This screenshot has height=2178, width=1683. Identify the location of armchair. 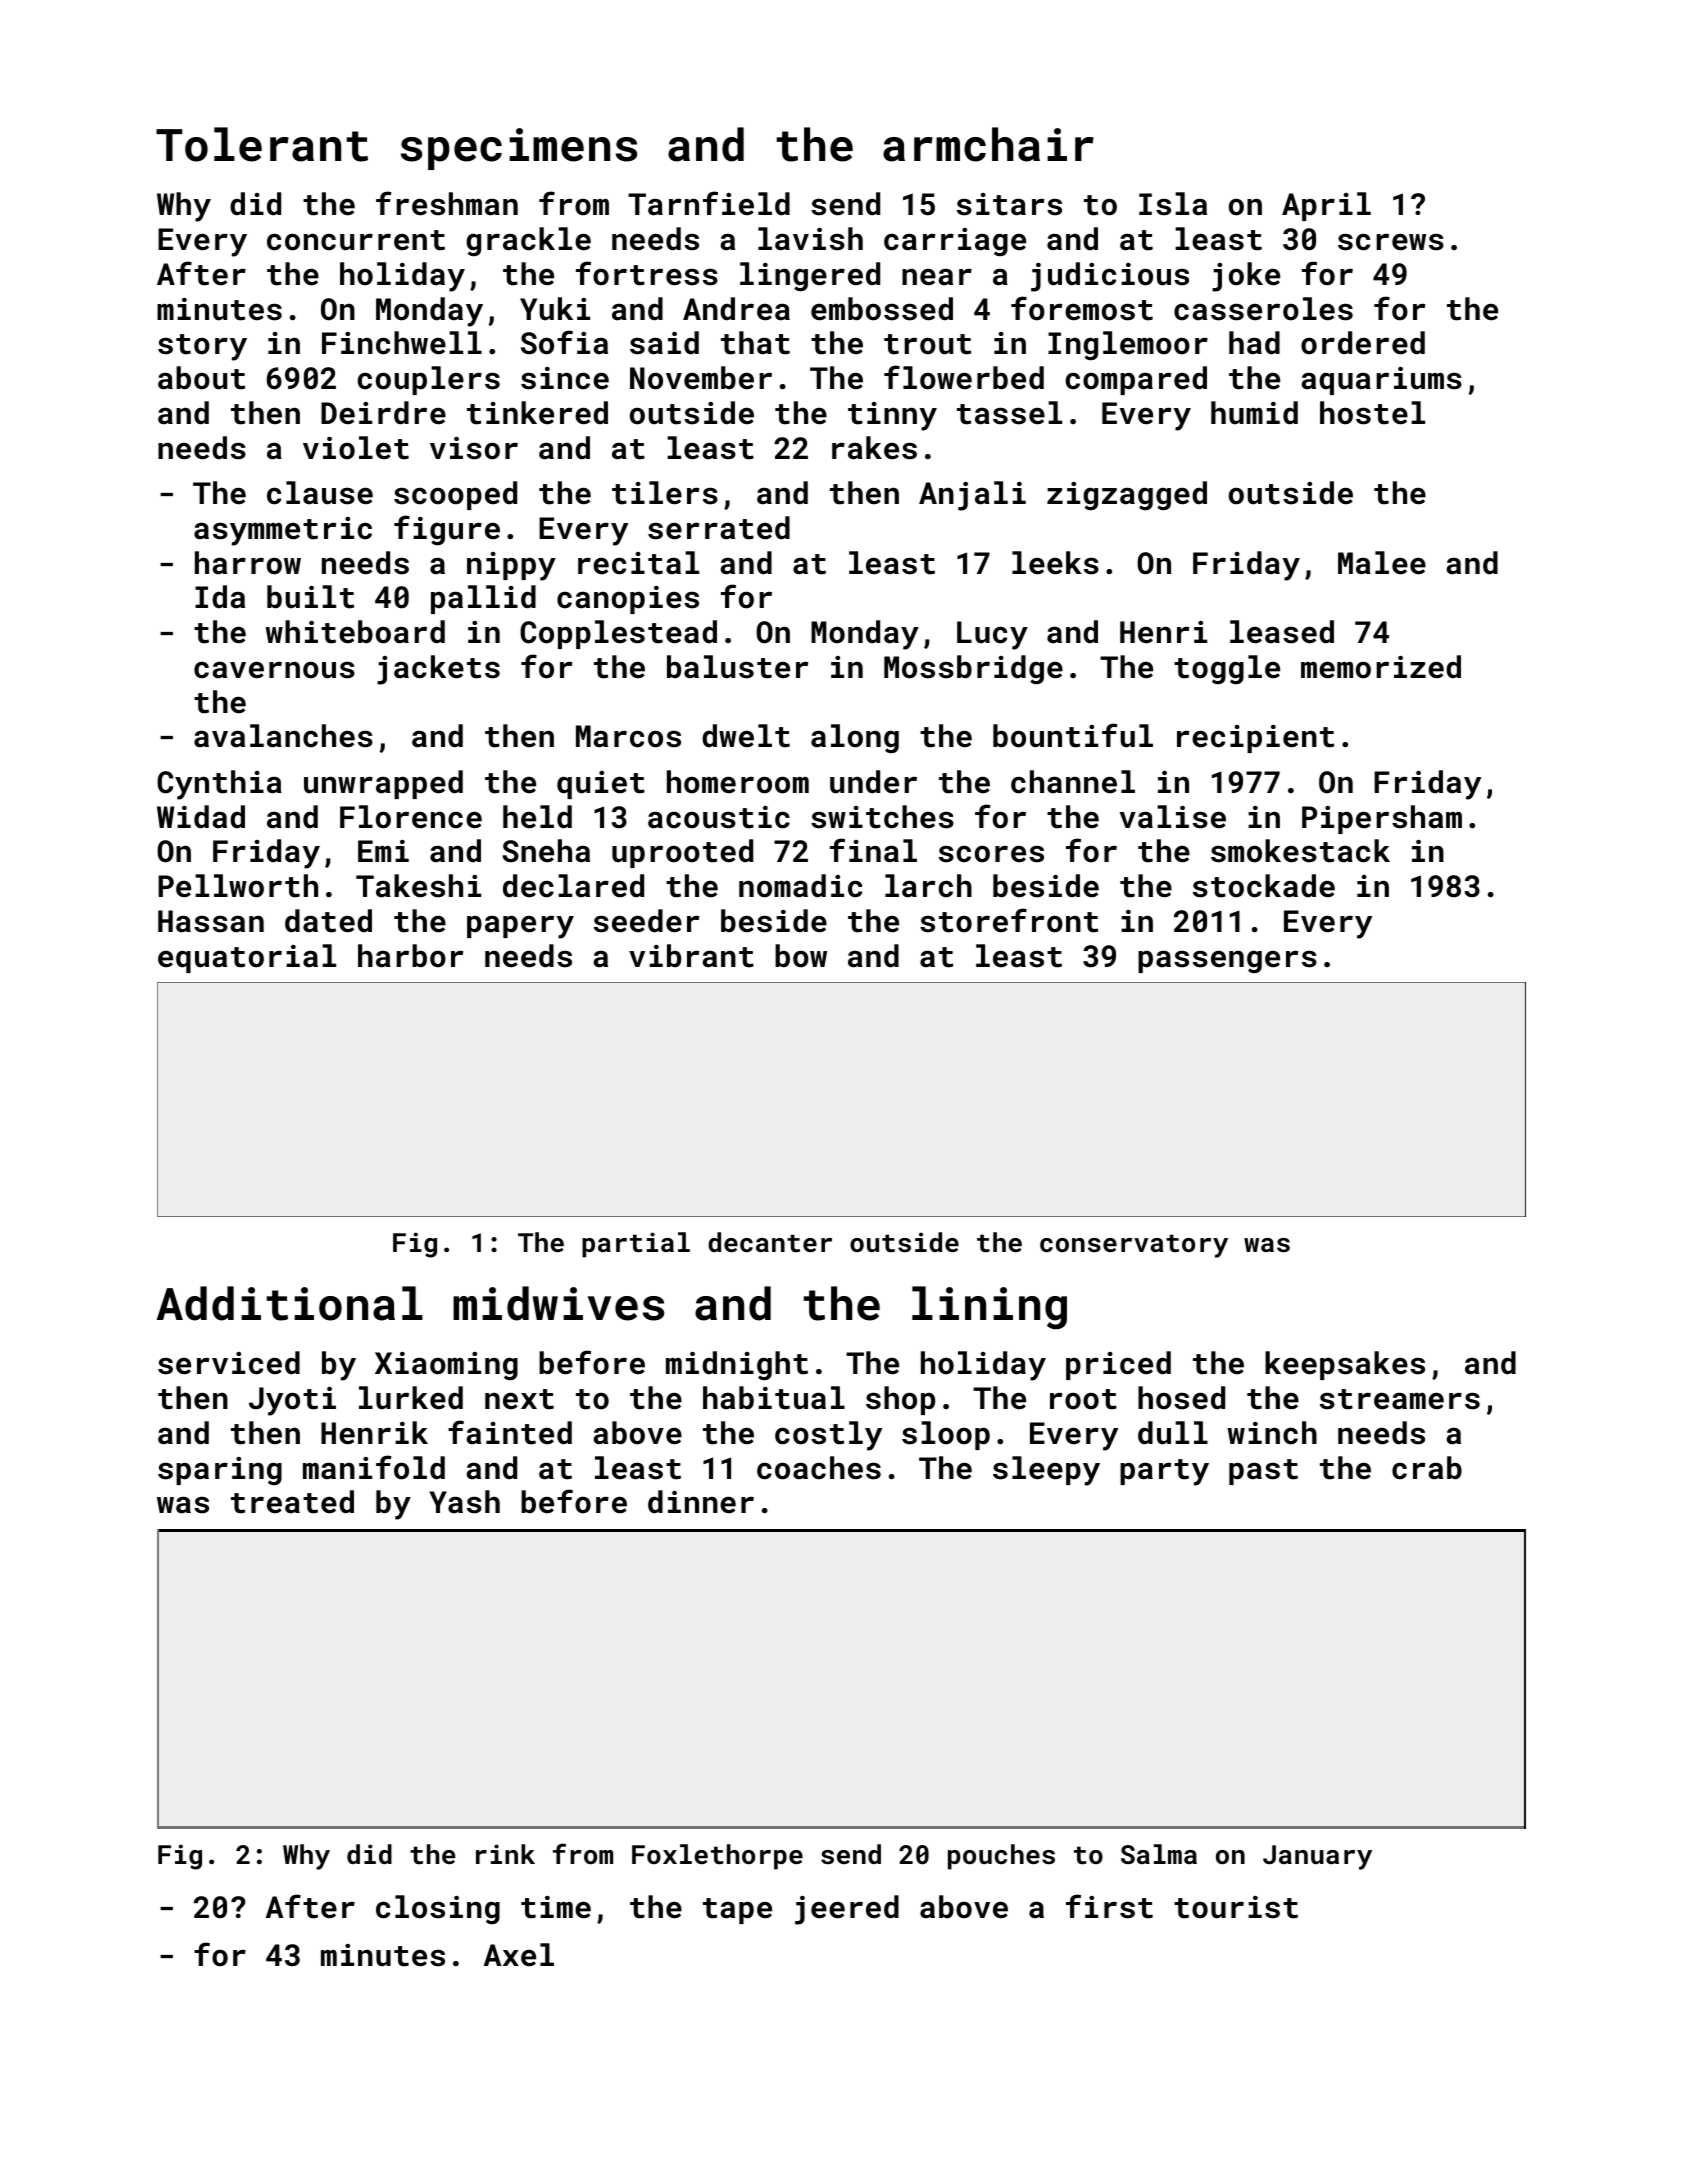
(988, 144).
